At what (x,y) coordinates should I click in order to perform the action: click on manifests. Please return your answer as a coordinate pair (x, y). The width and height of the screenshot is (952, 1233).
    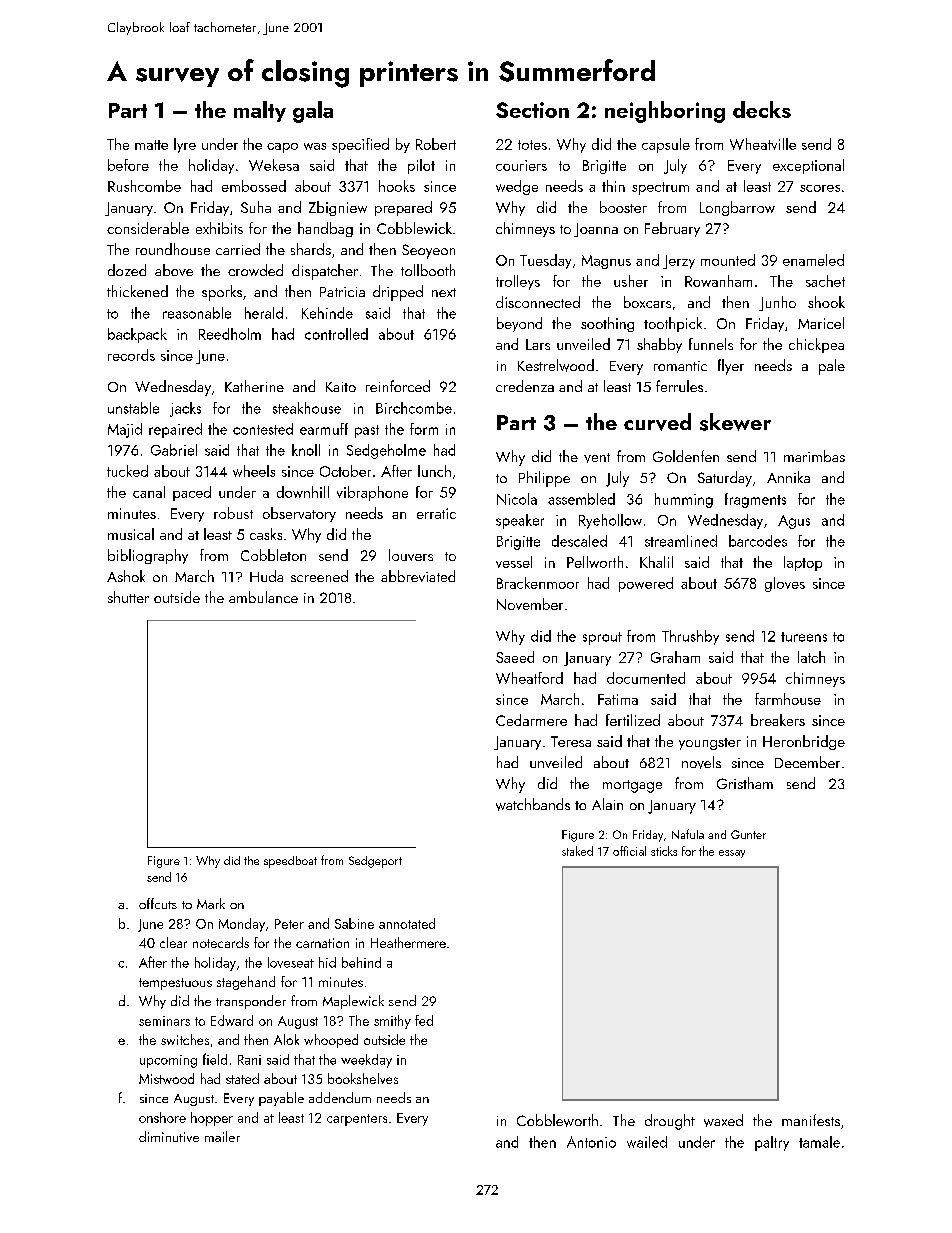
    Looking at the image, I should click on (811, 1120).
